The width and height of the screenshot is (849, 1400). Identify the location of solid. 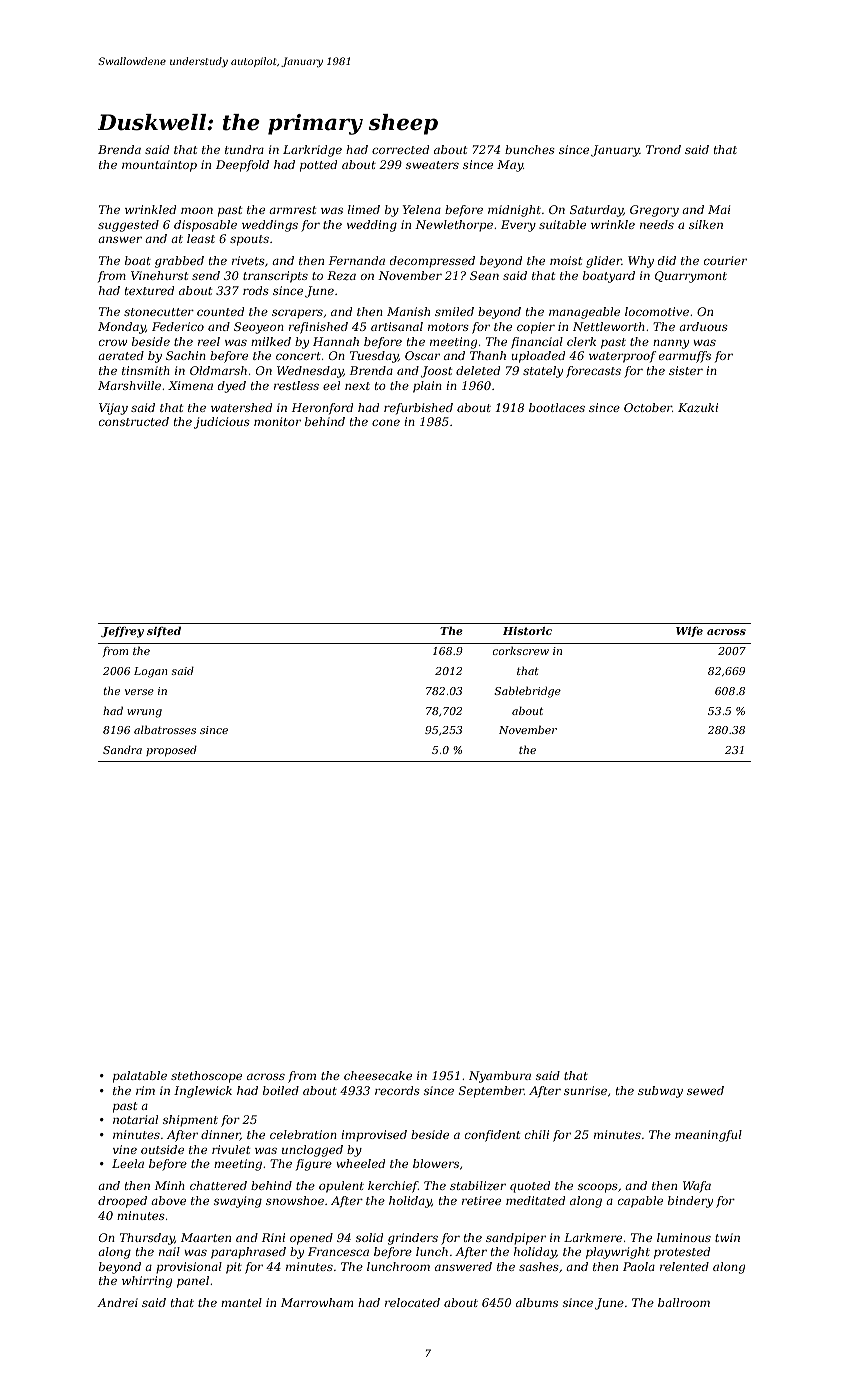
(369, 1237).
